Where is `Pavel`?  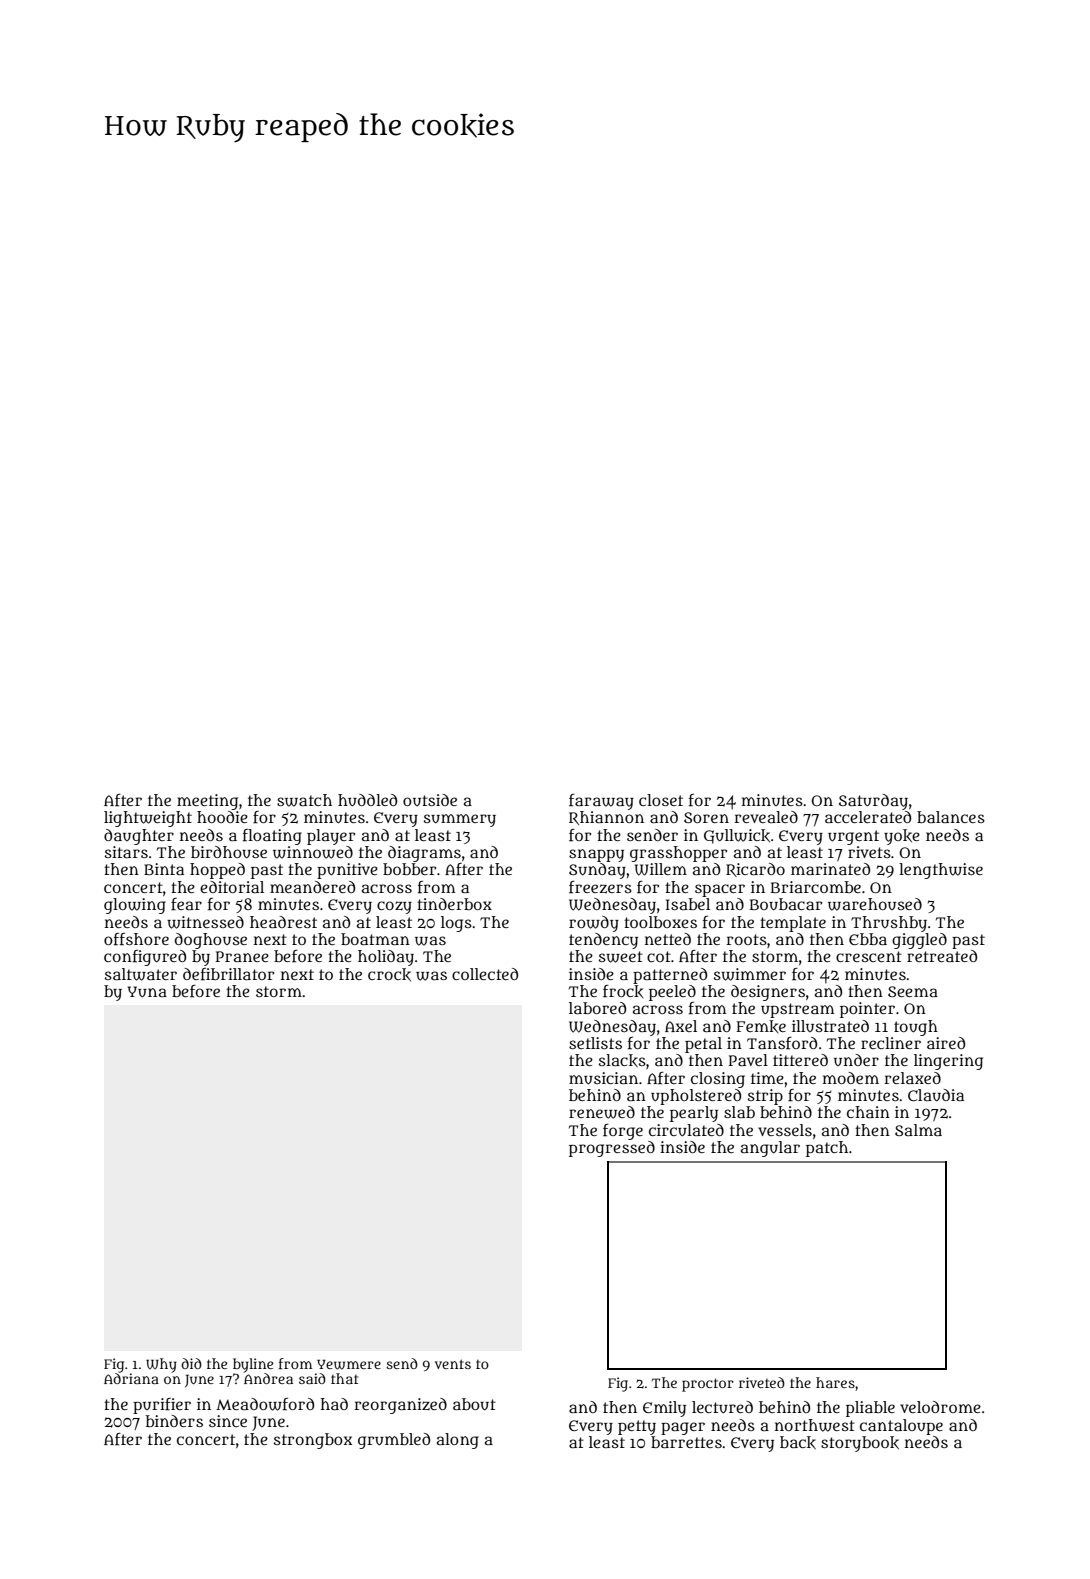
Pavel is located at coordinates (748, 1060).
